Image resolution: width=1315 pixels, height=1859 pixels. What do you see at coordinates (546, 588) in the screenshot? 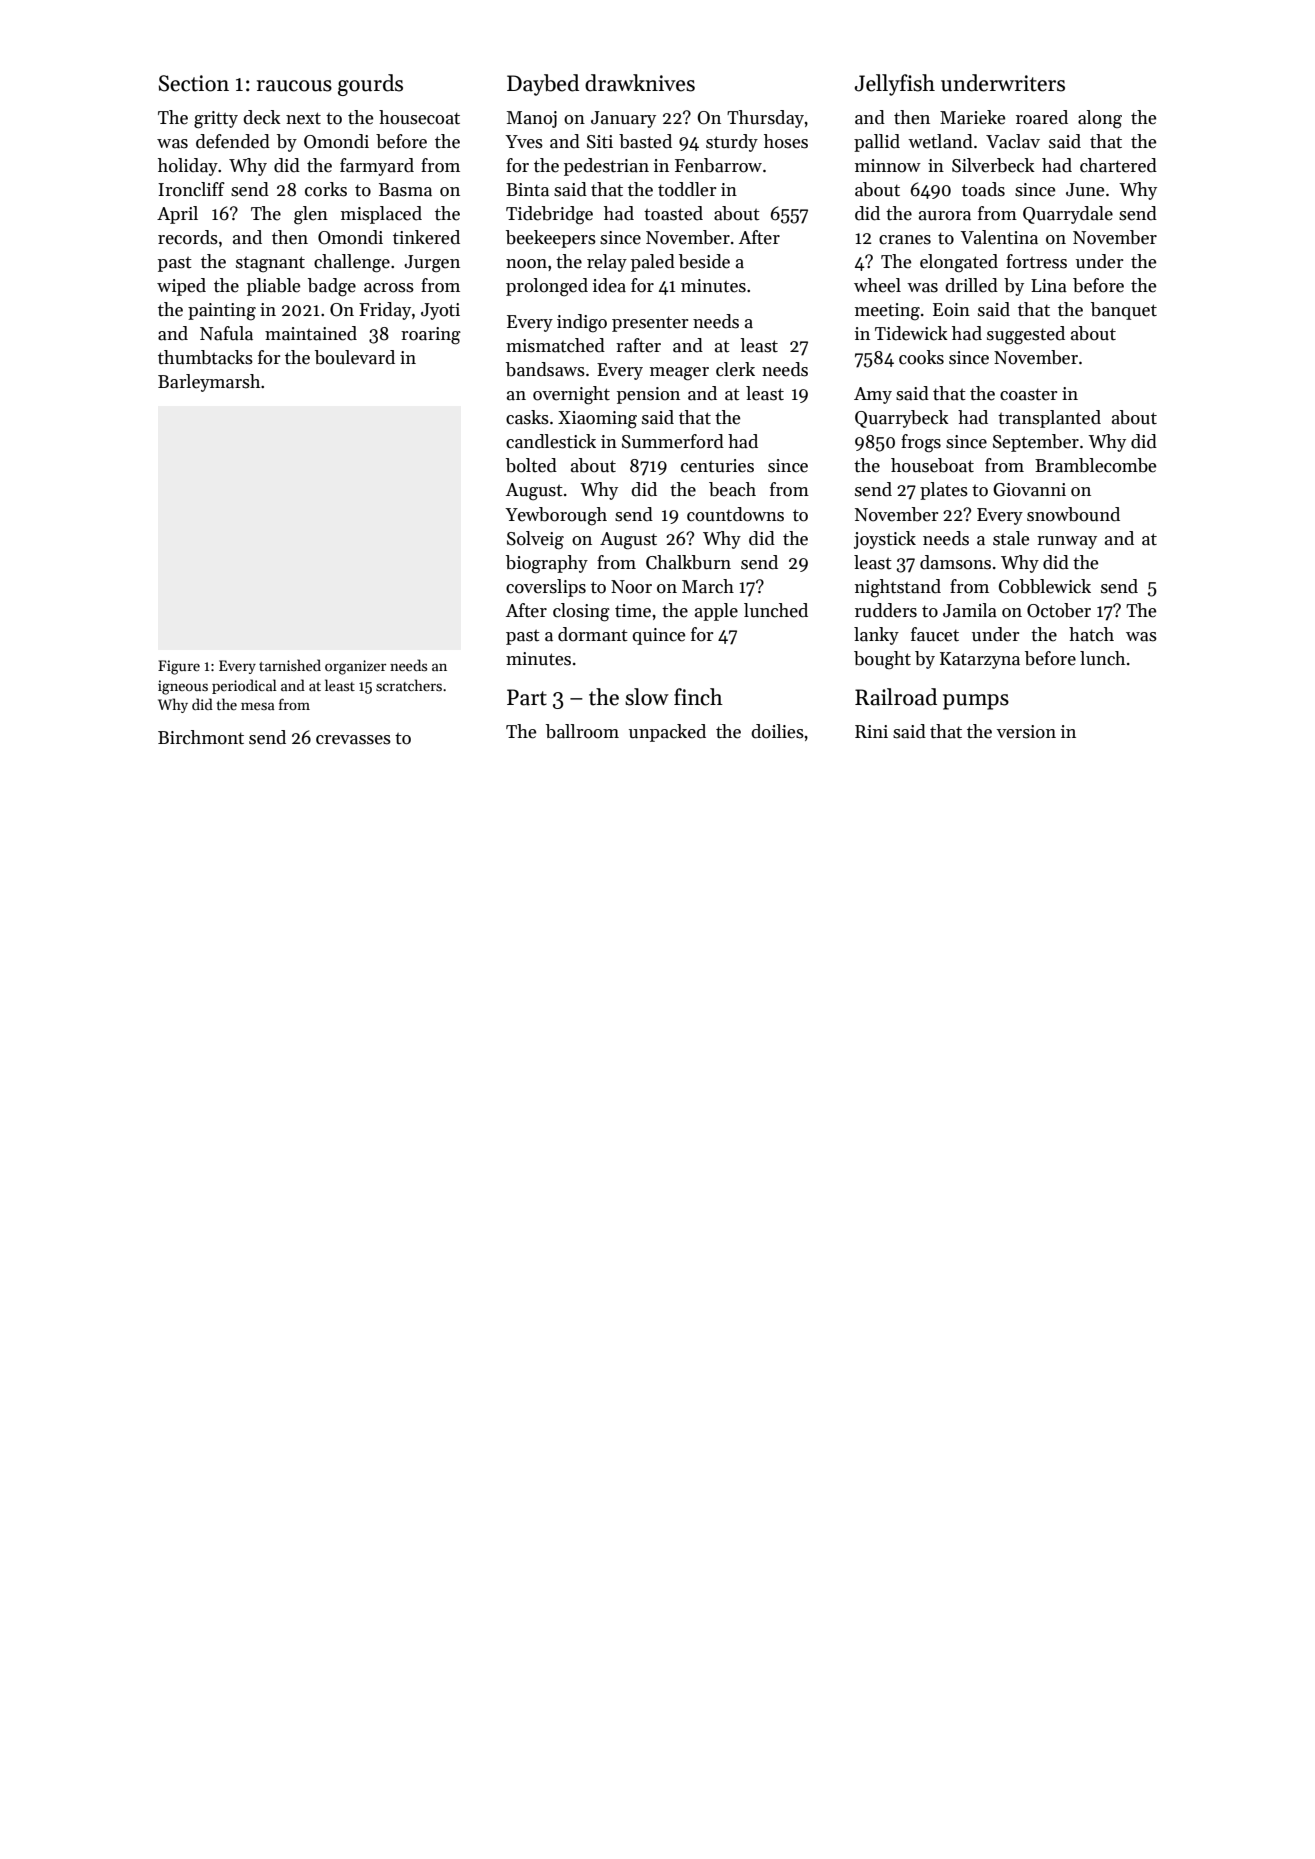
I see `coverslips` at bounding box center [546, 588].
